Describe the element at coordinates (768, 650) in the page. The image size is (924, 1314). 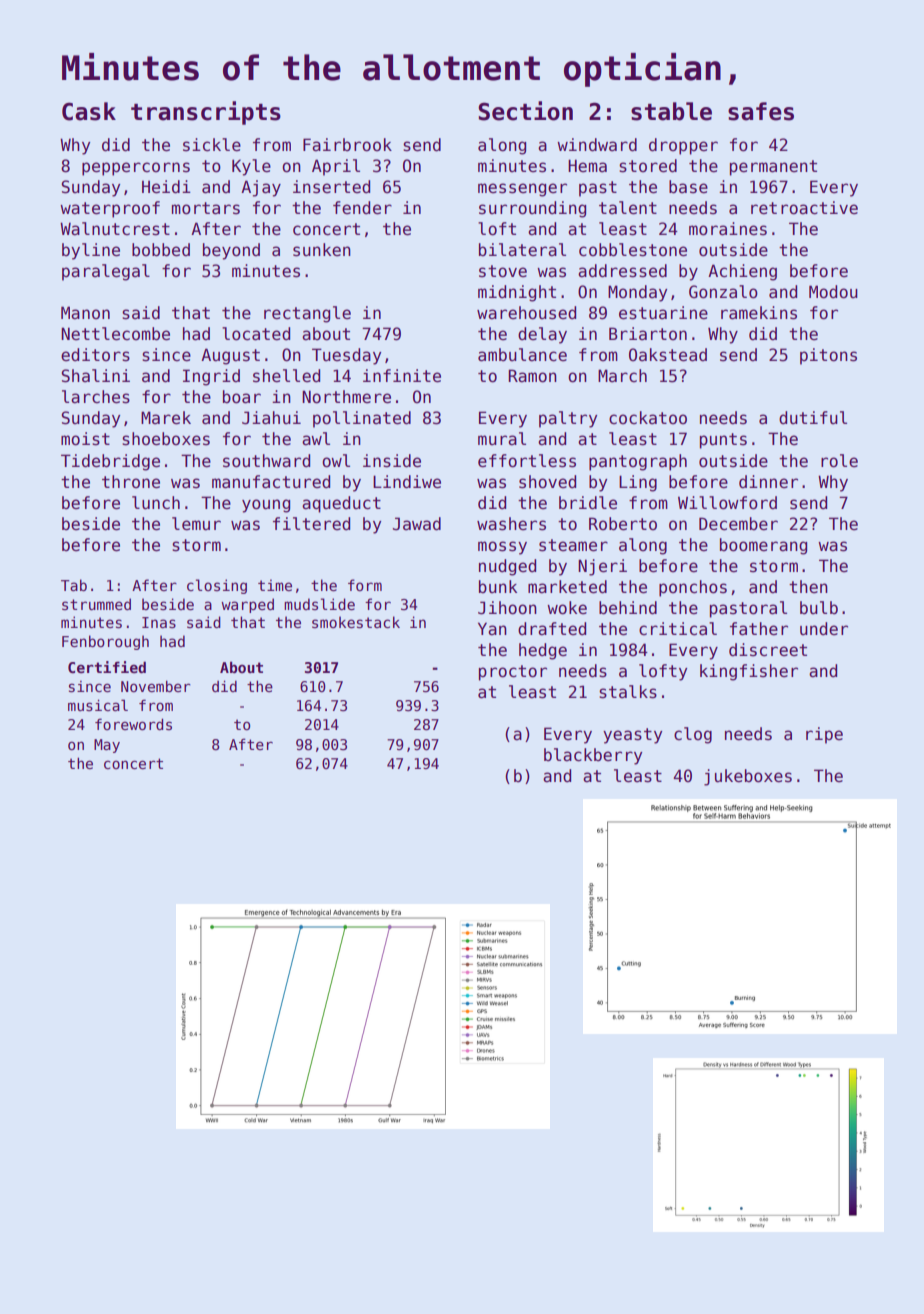
I see `discreet` at that location.
